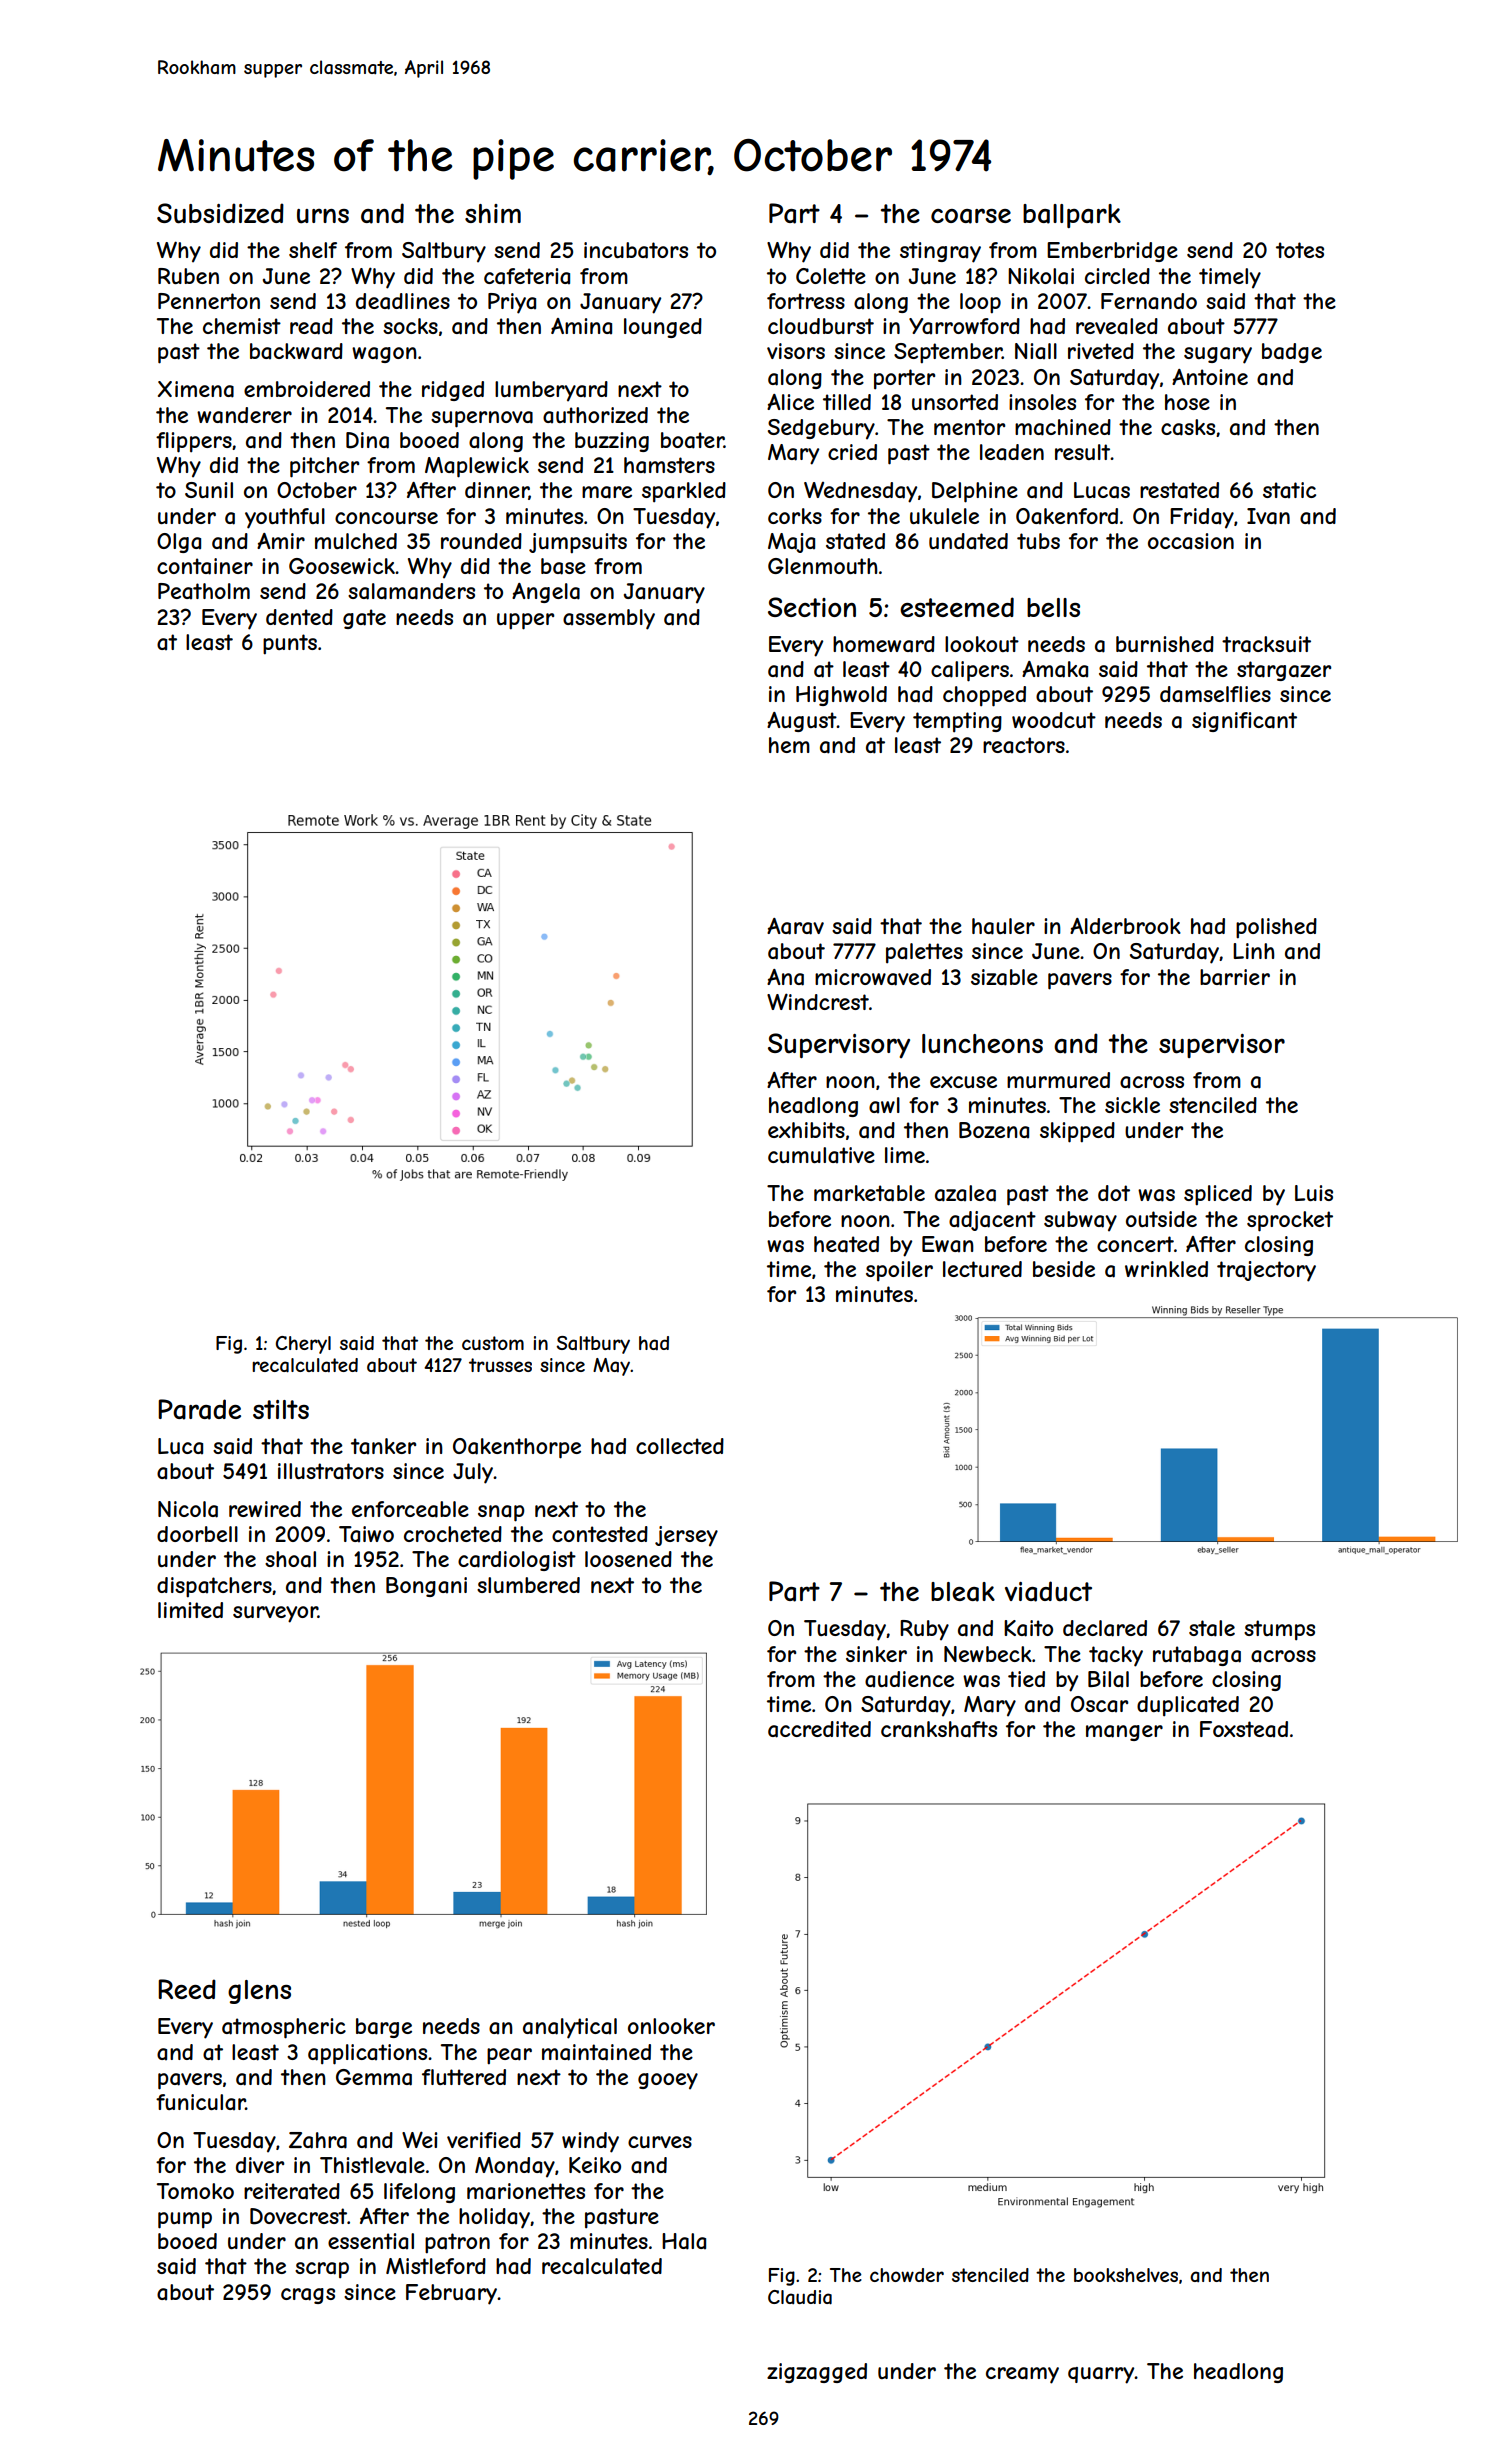 The height and width of the screenshot is (2464, 1496). I want to click on reactors, so click(1024, 745).
